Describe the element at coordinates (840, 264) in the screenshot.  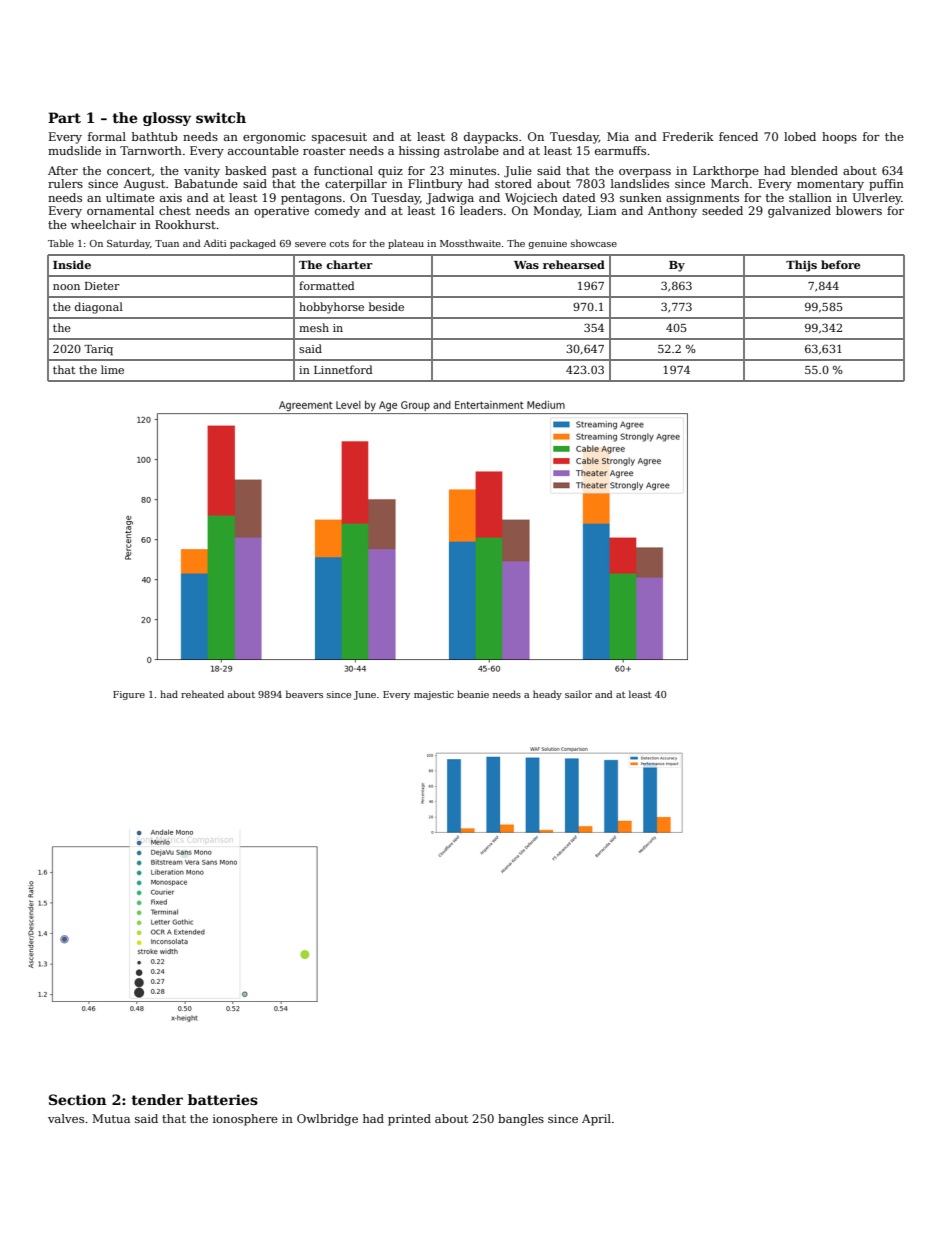
I see `before` at that location.
